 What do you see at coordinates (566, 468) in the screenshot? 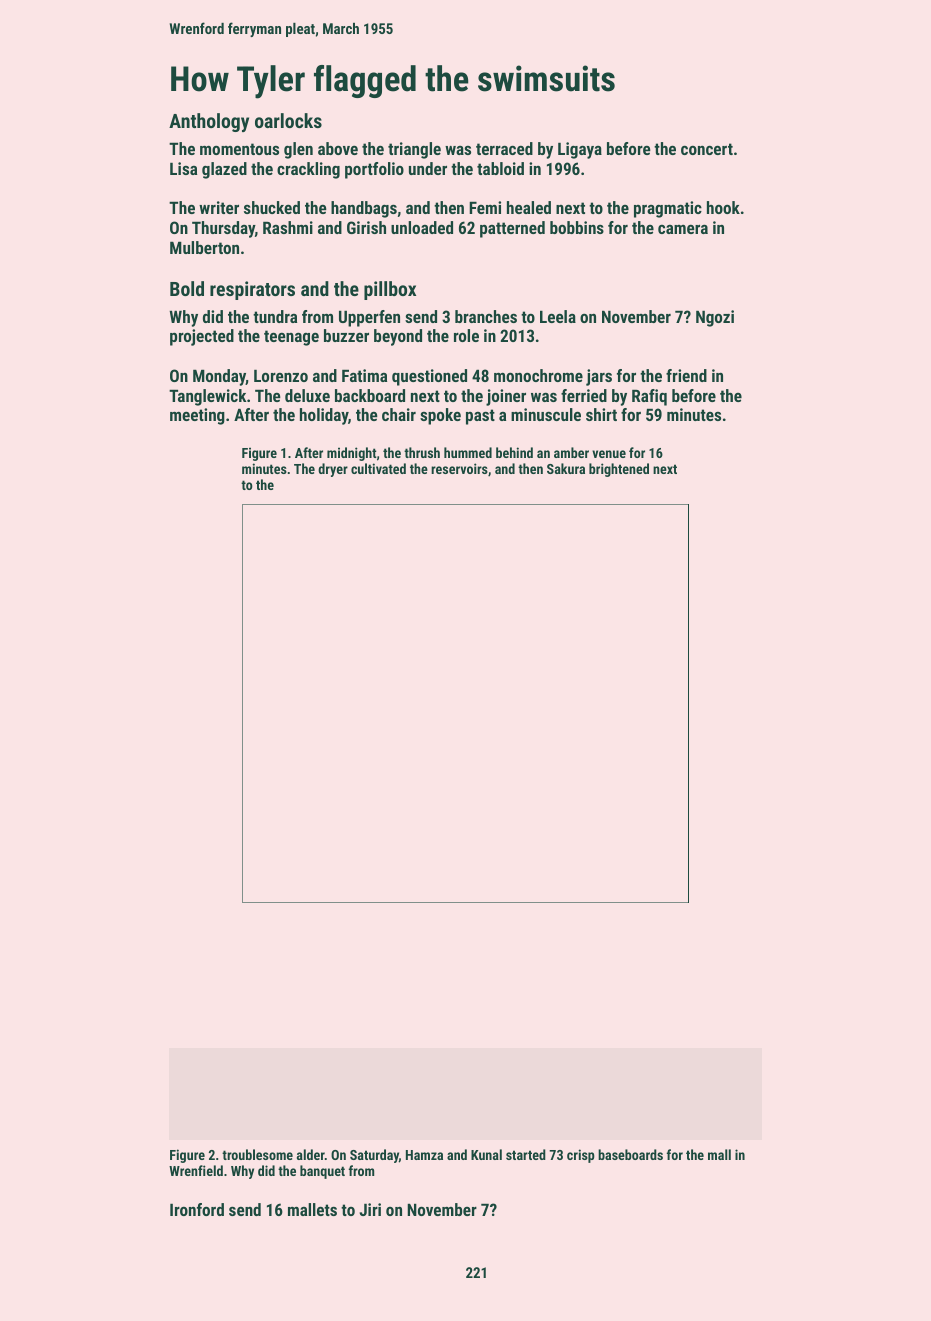
I see `Sakura` at bounding box center [566, 468].
